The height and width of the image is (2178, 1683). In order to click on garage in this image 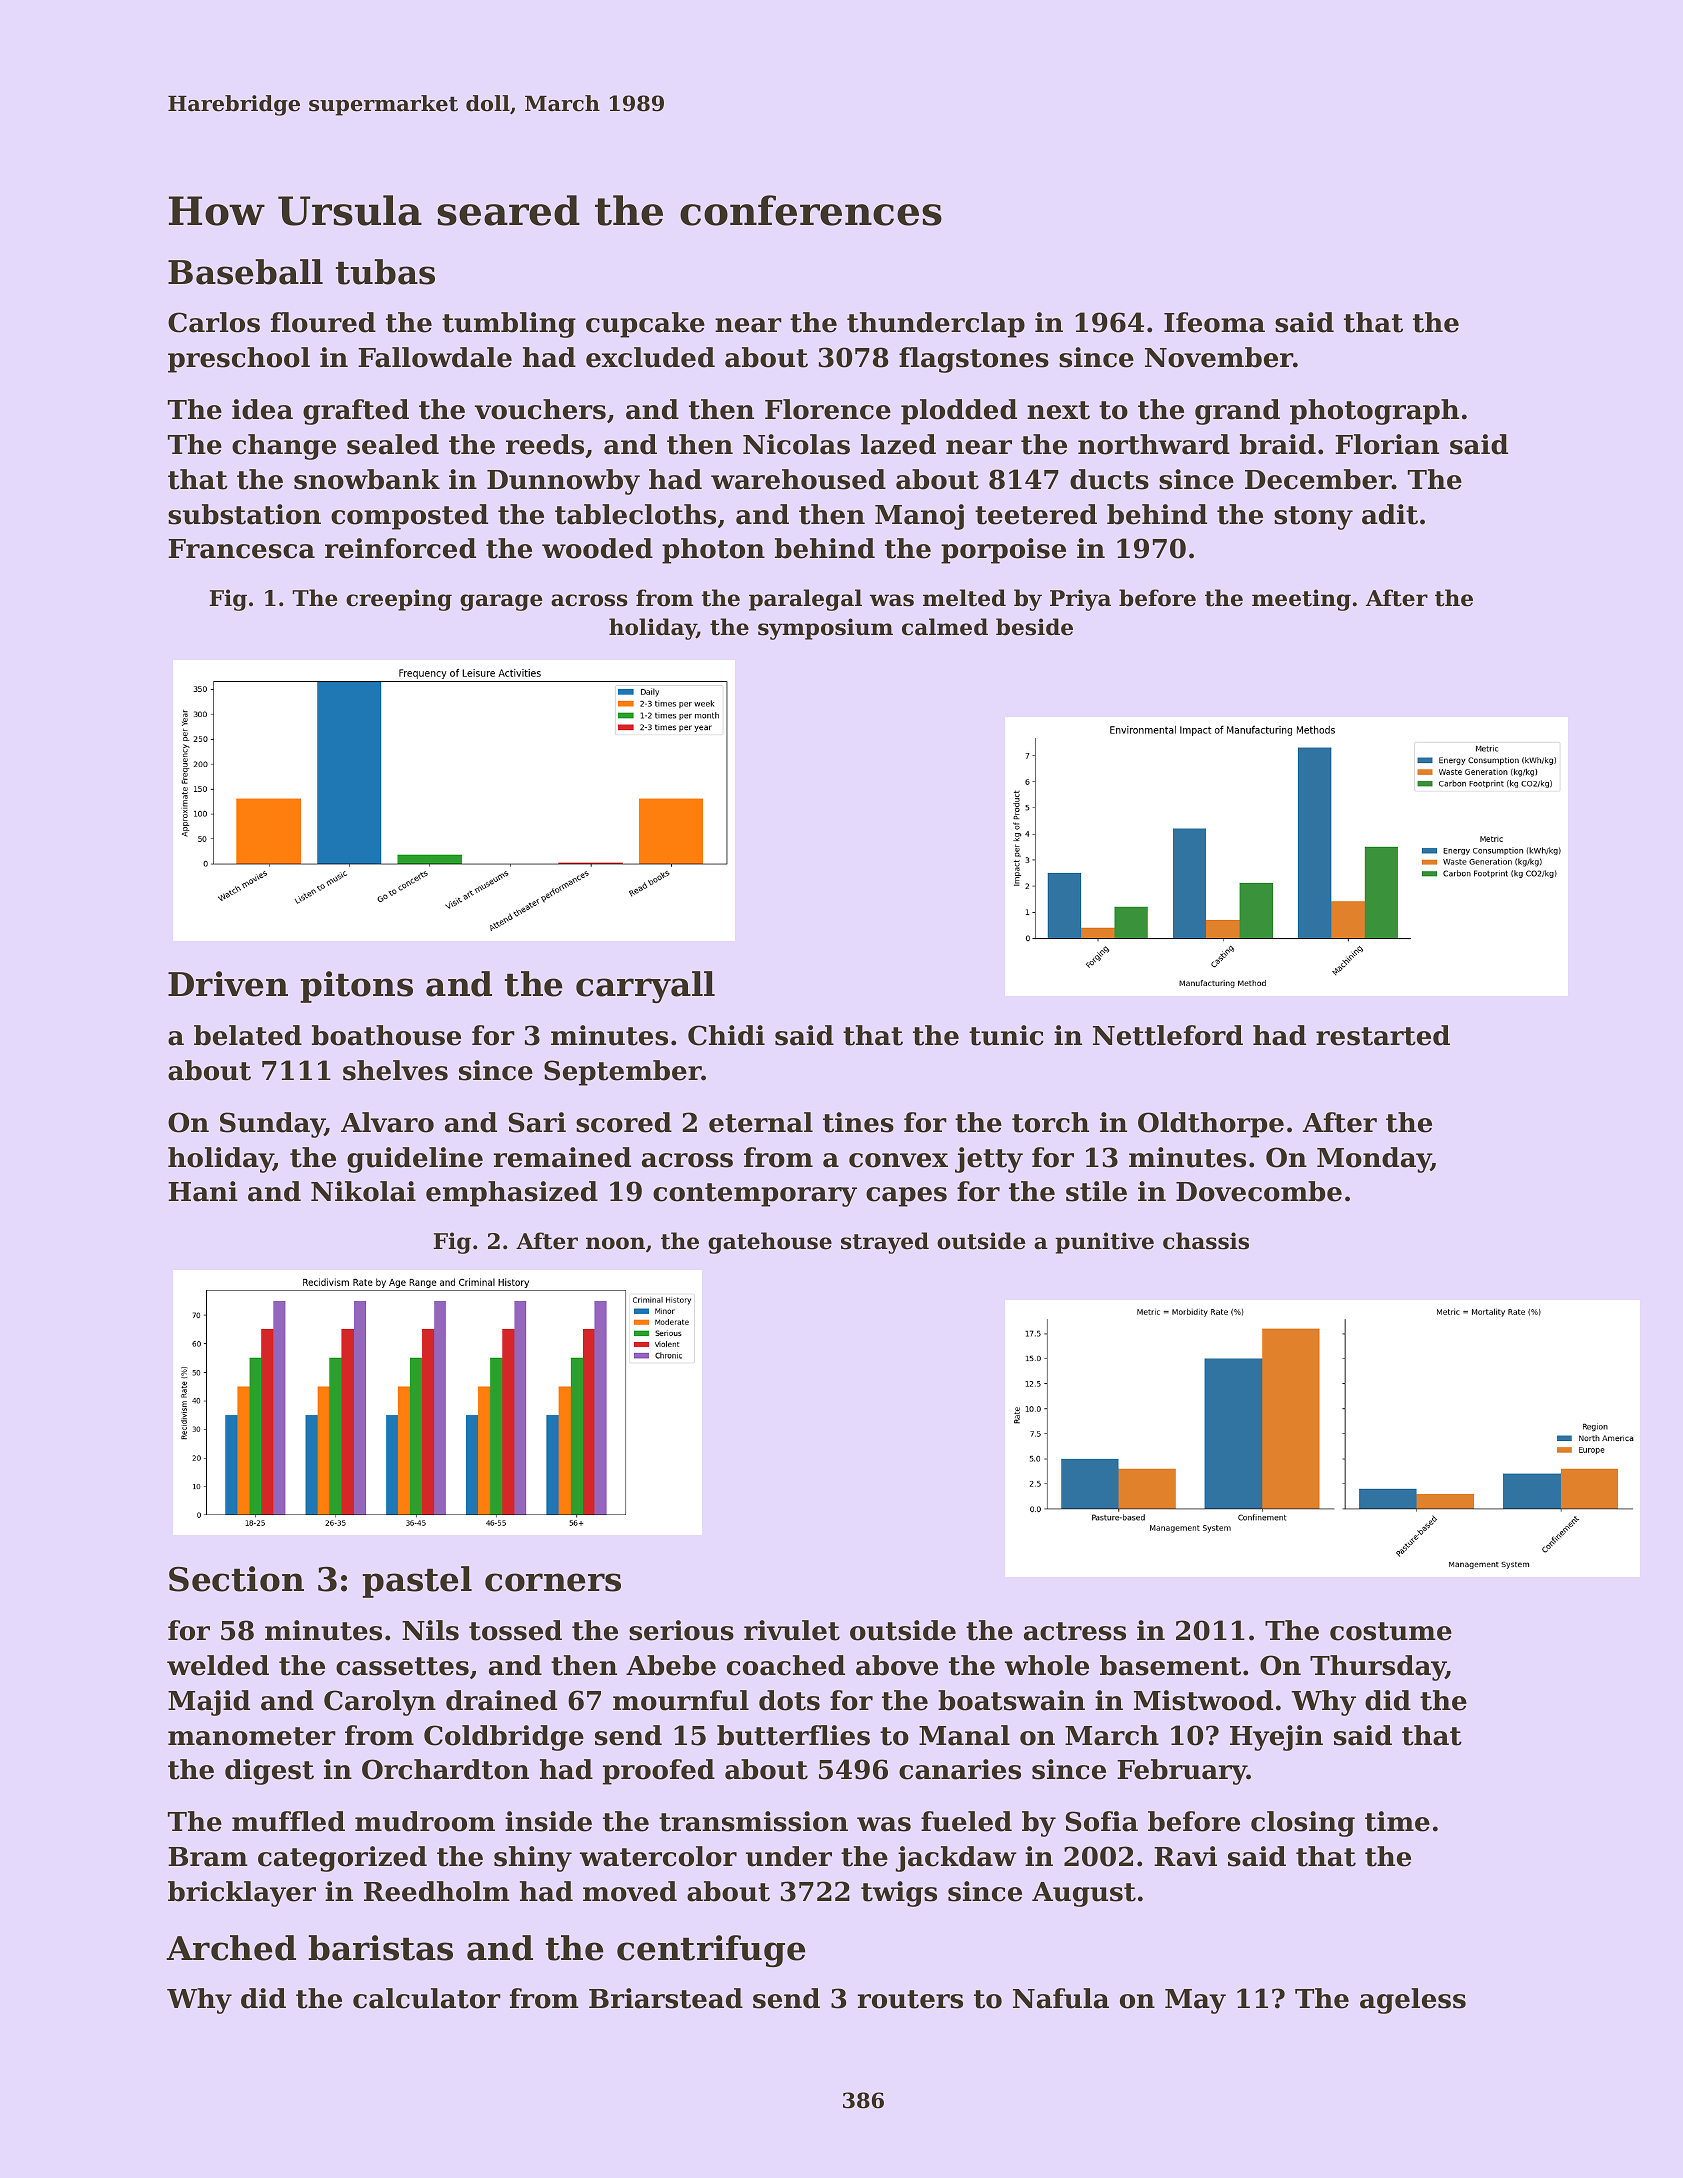, I will do `click(501, 602)`.
